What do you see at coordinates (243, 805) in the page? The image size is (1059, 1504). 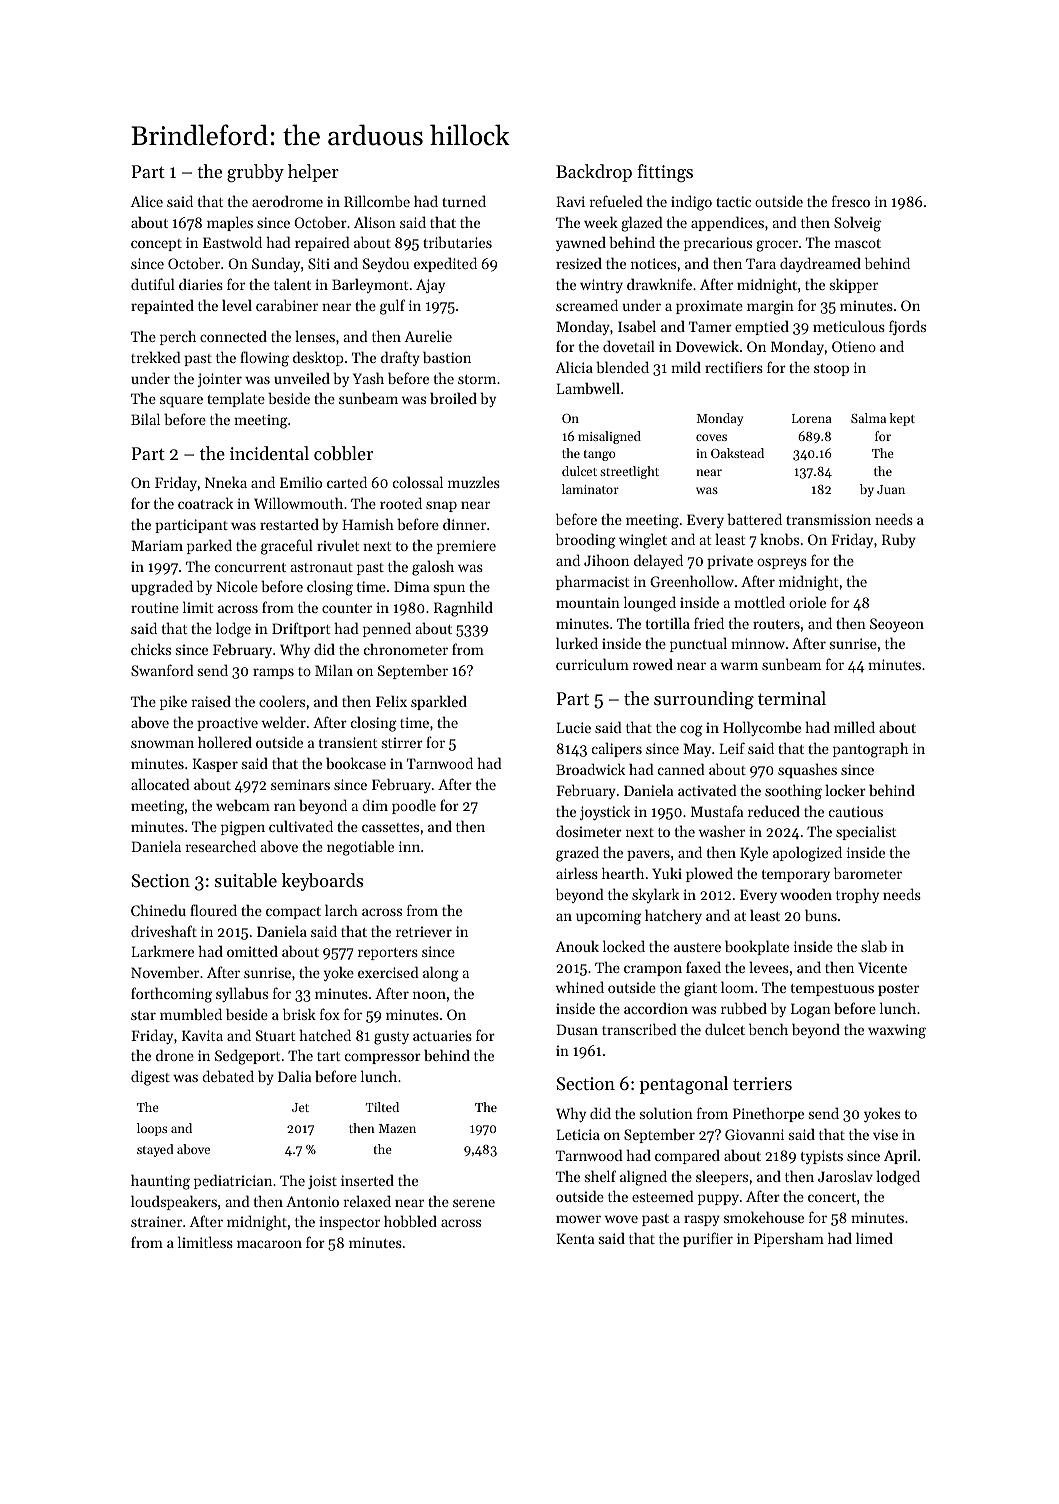 I see `webcam` at bounding box center [243, 805].
